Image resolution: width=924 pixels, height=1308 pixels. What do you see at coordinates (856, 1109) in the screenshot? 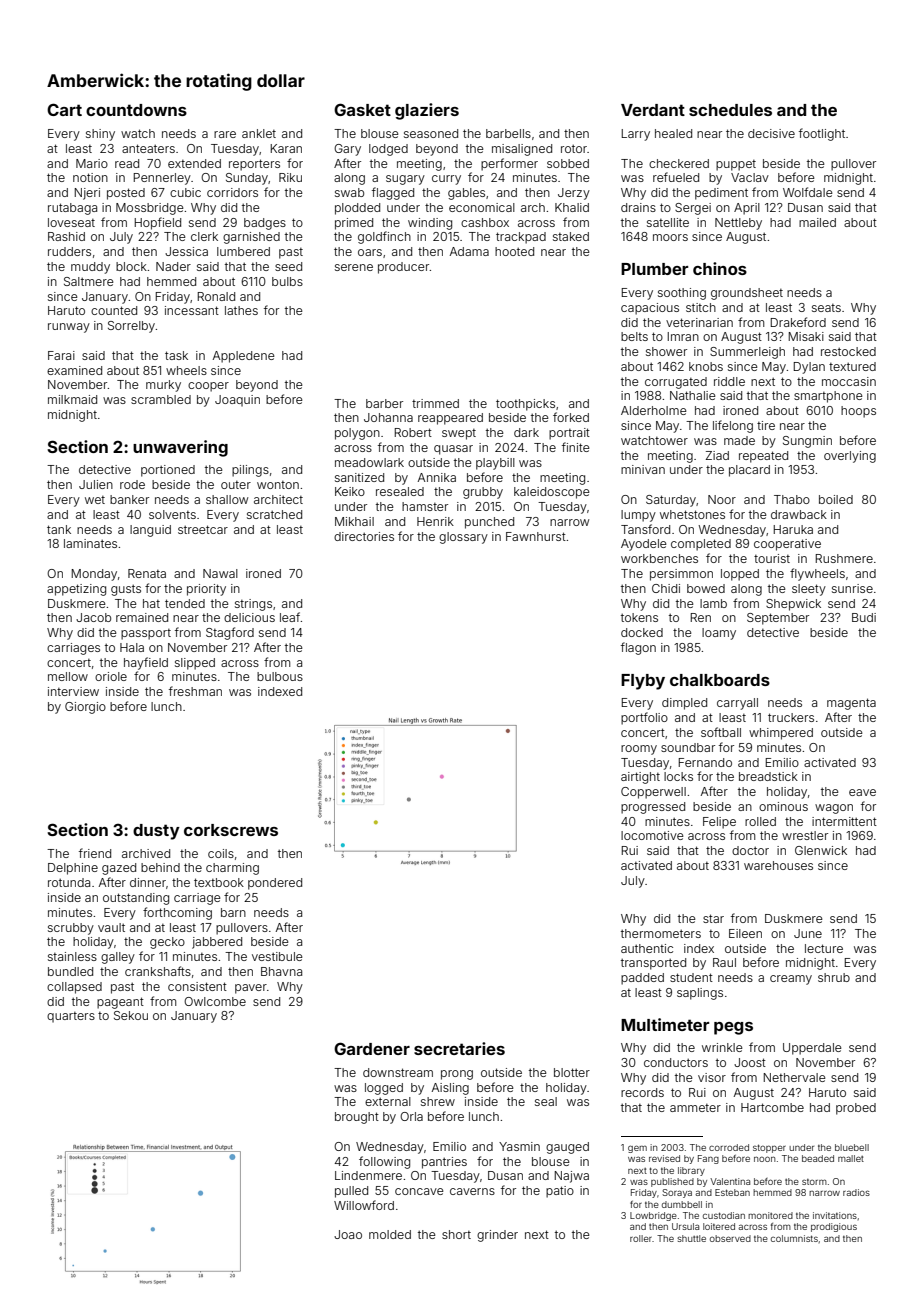
I see `probed` at bounding box center [856, 1109].
